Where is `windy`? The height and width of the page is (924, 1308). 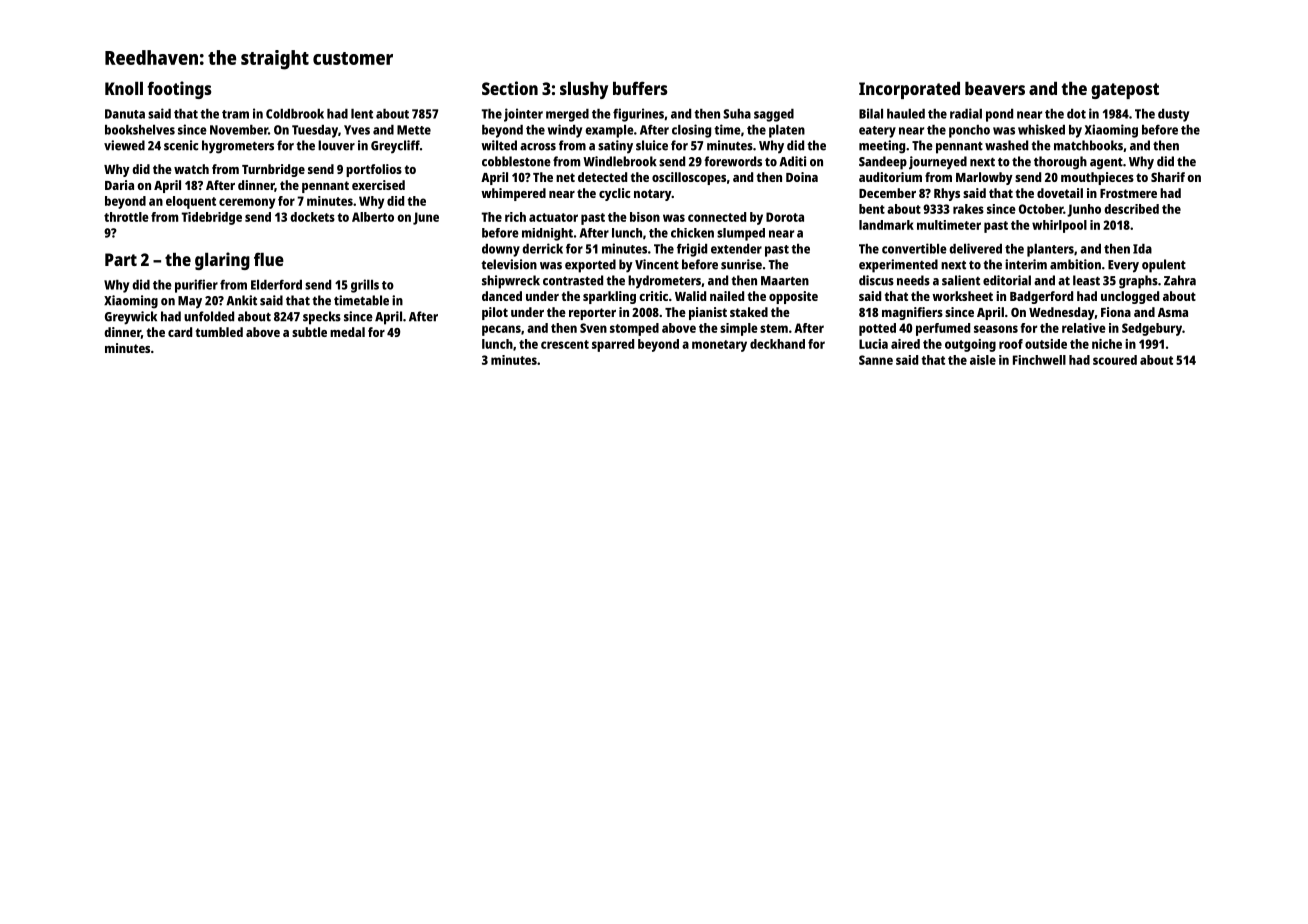 windy is located at coordinates (565, 131).
